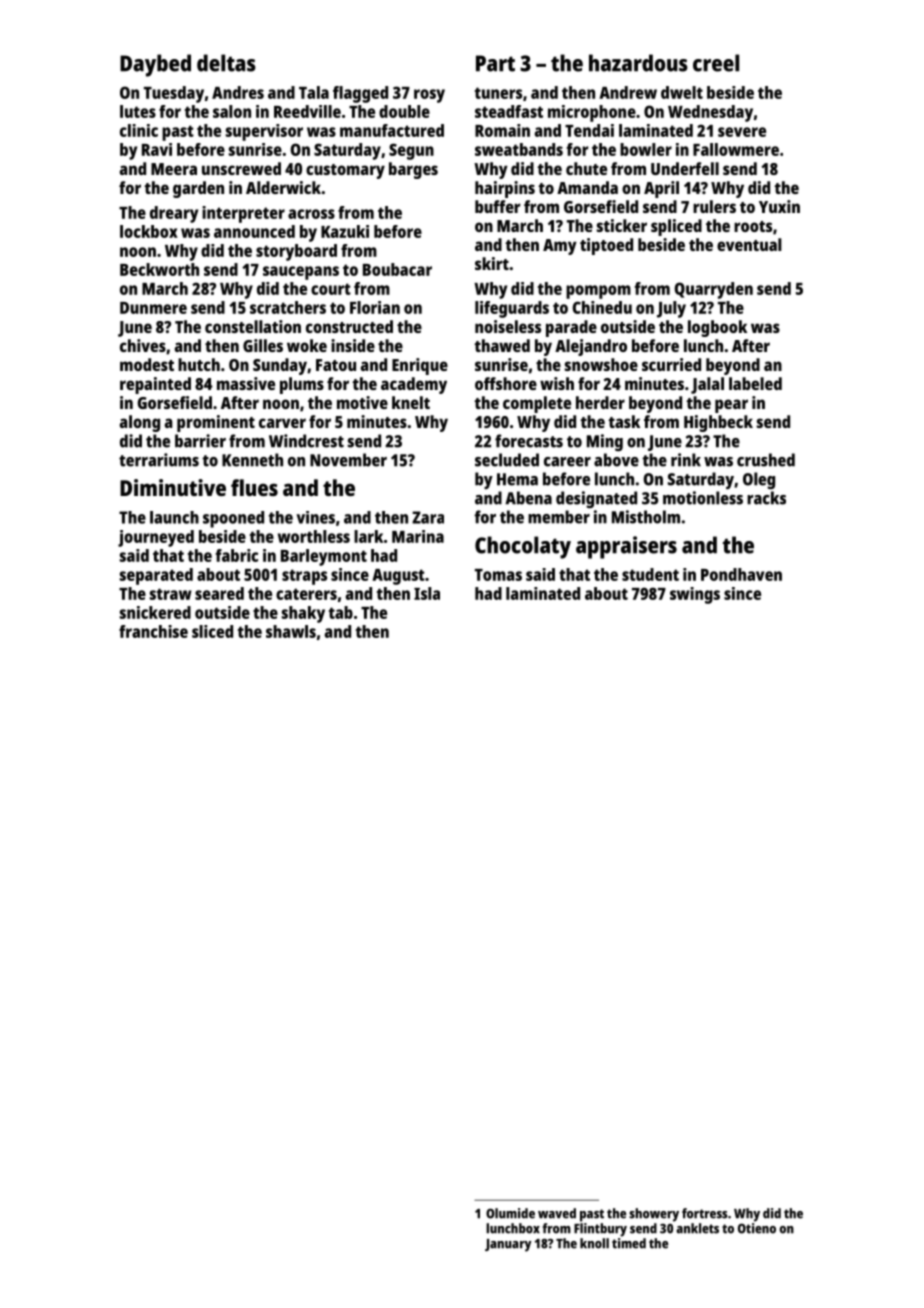  Describe the element at coordinates (757, 1228) in the screenshot. I see `Otieno` at that location.
